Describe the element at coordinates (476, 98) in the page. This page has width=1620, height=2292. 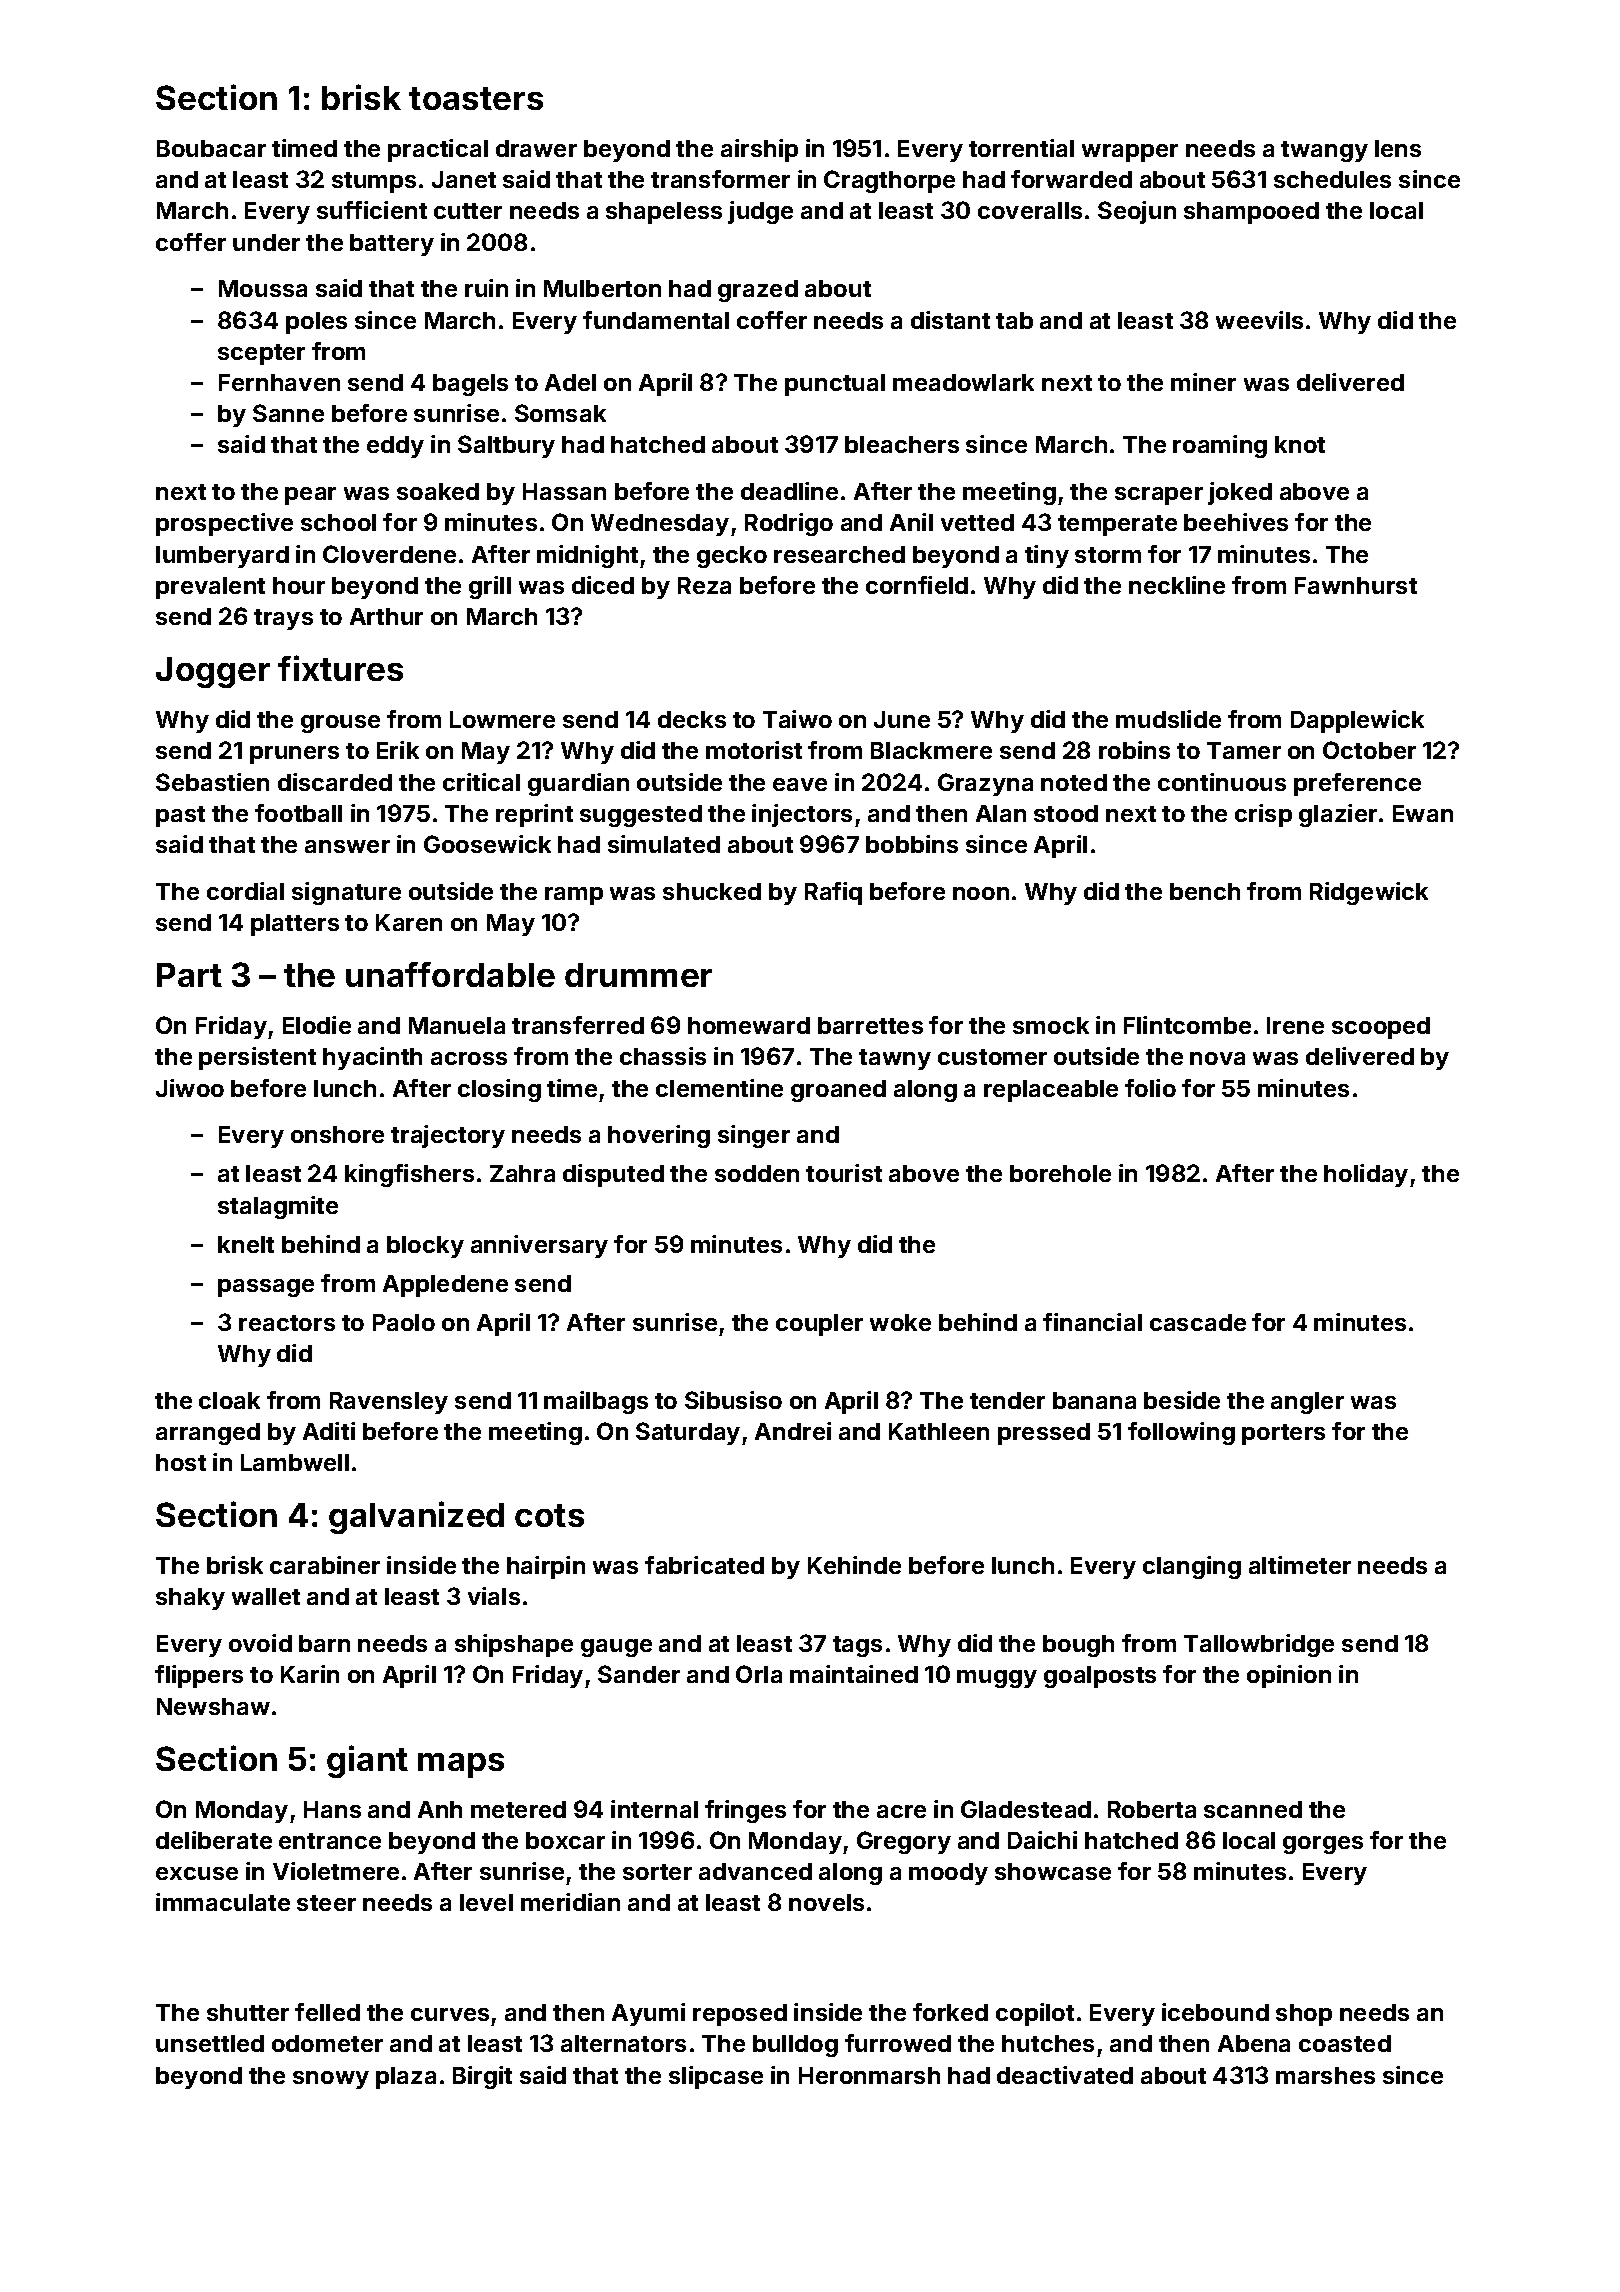
I see `toasters` at that location.
